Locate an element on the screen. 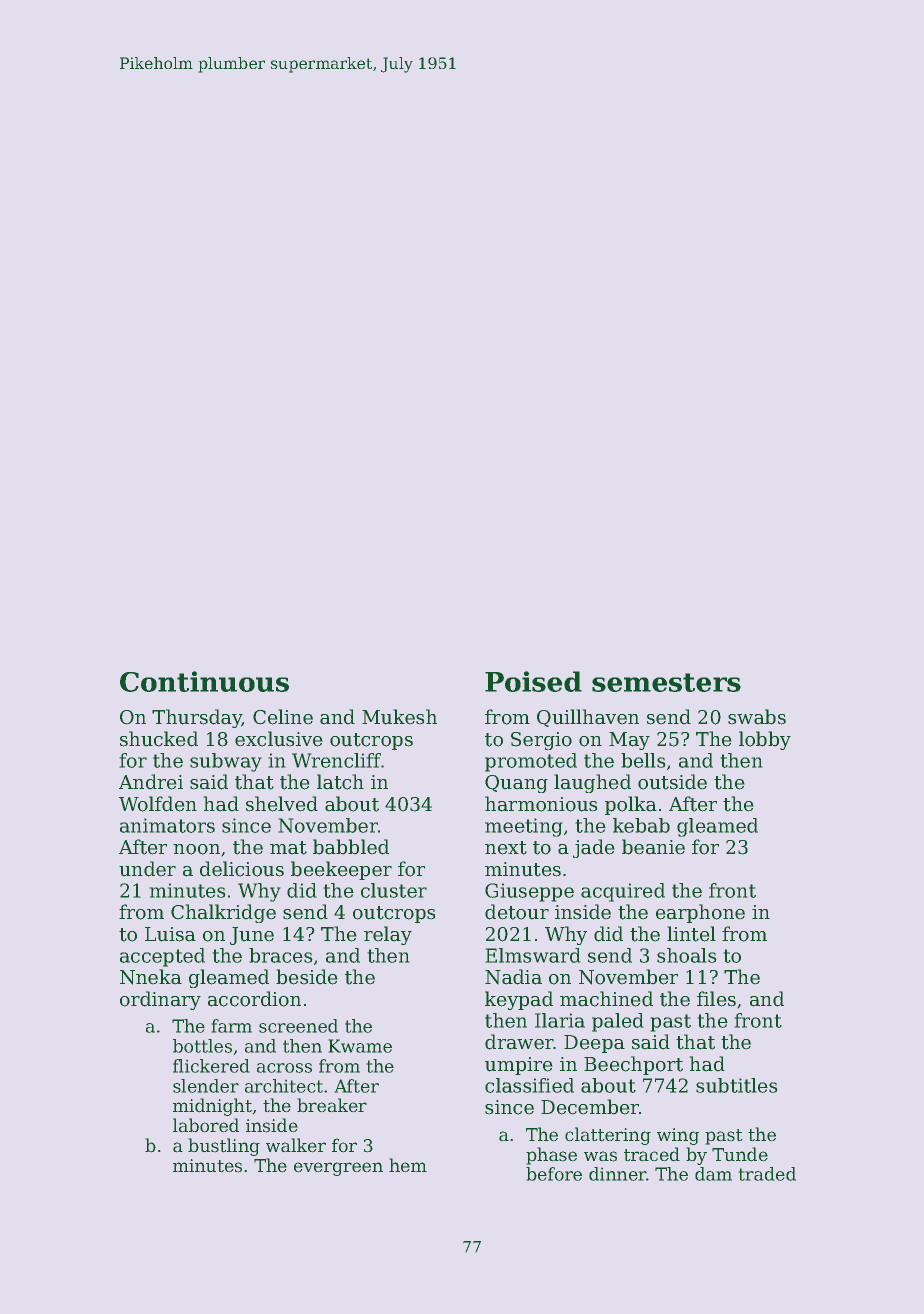 This screenshot has width=924, height=1314. Poised is located at coordinates (533, 681).
